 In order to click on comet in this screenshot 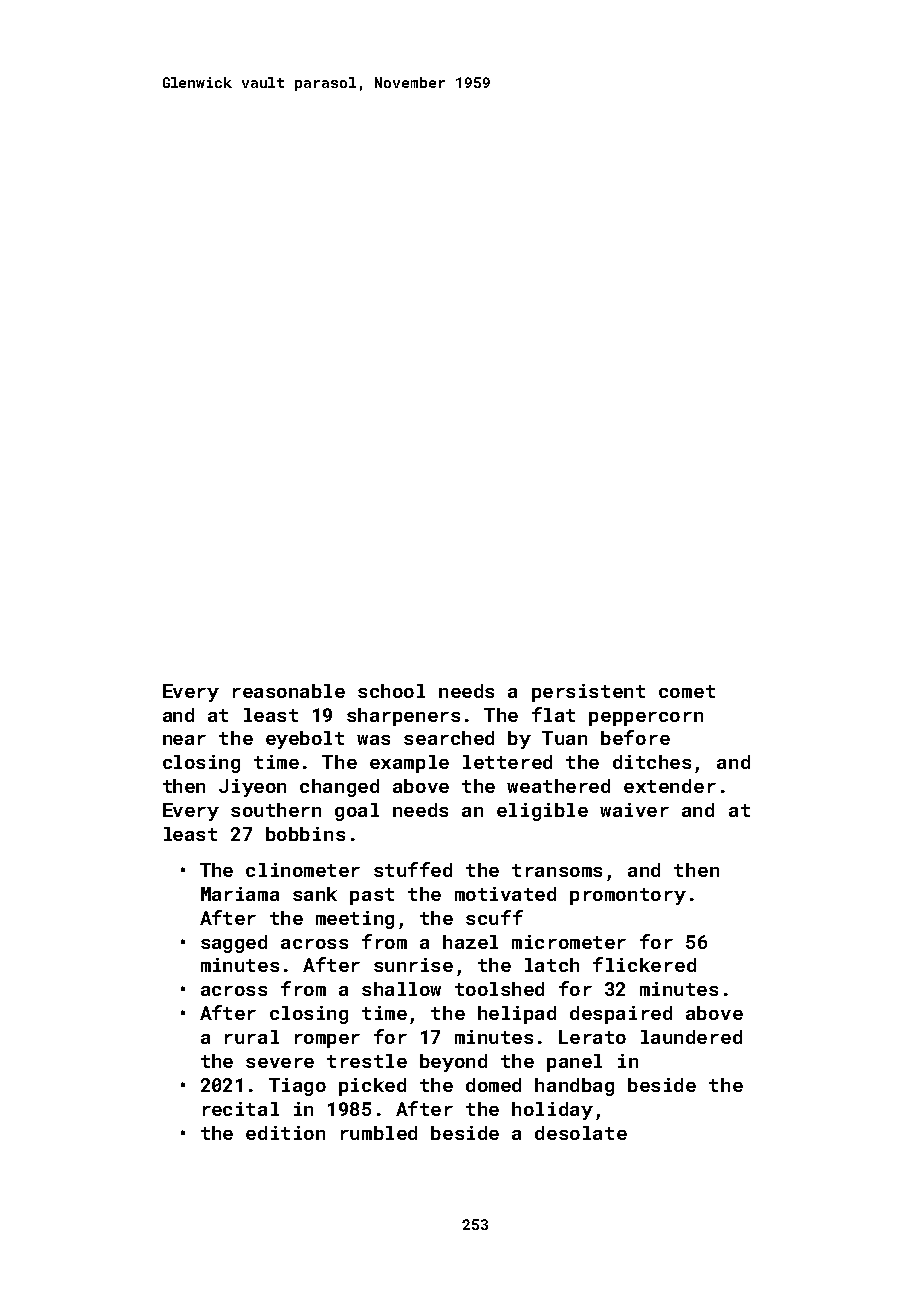, I will do `click(687, 691)`.
